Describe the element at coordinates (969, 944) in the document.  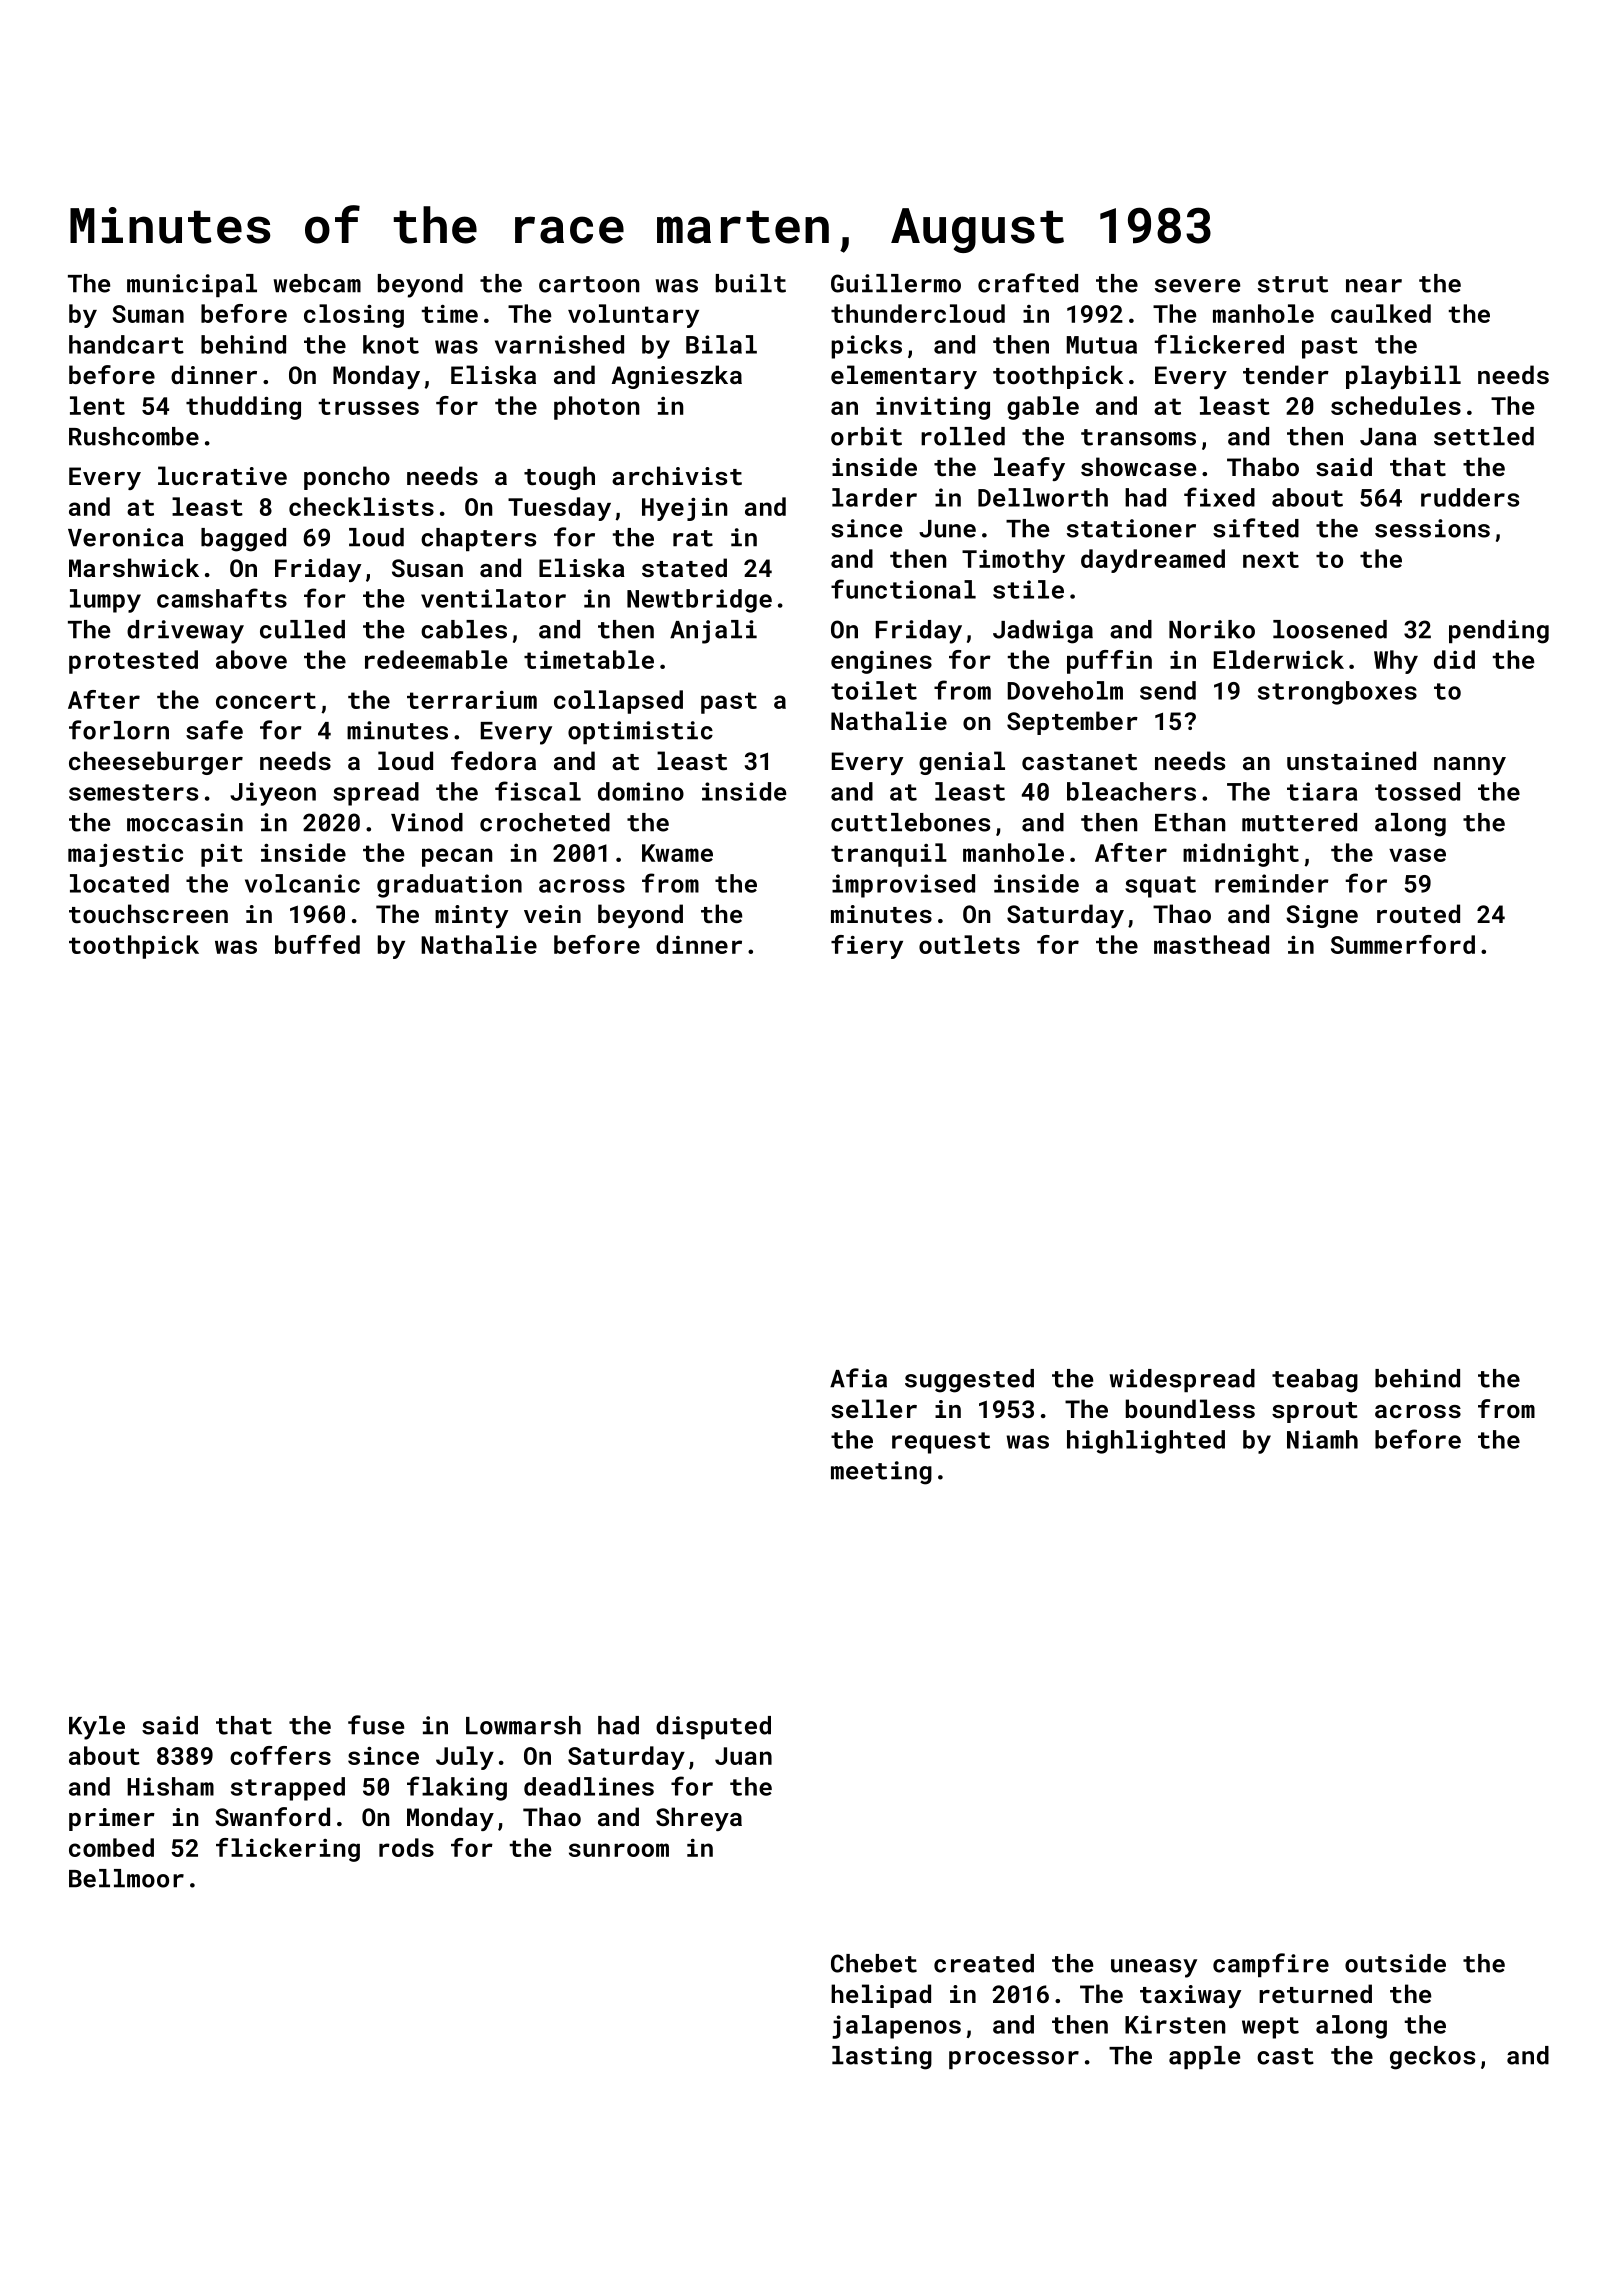
I see `outlets` at that location.
